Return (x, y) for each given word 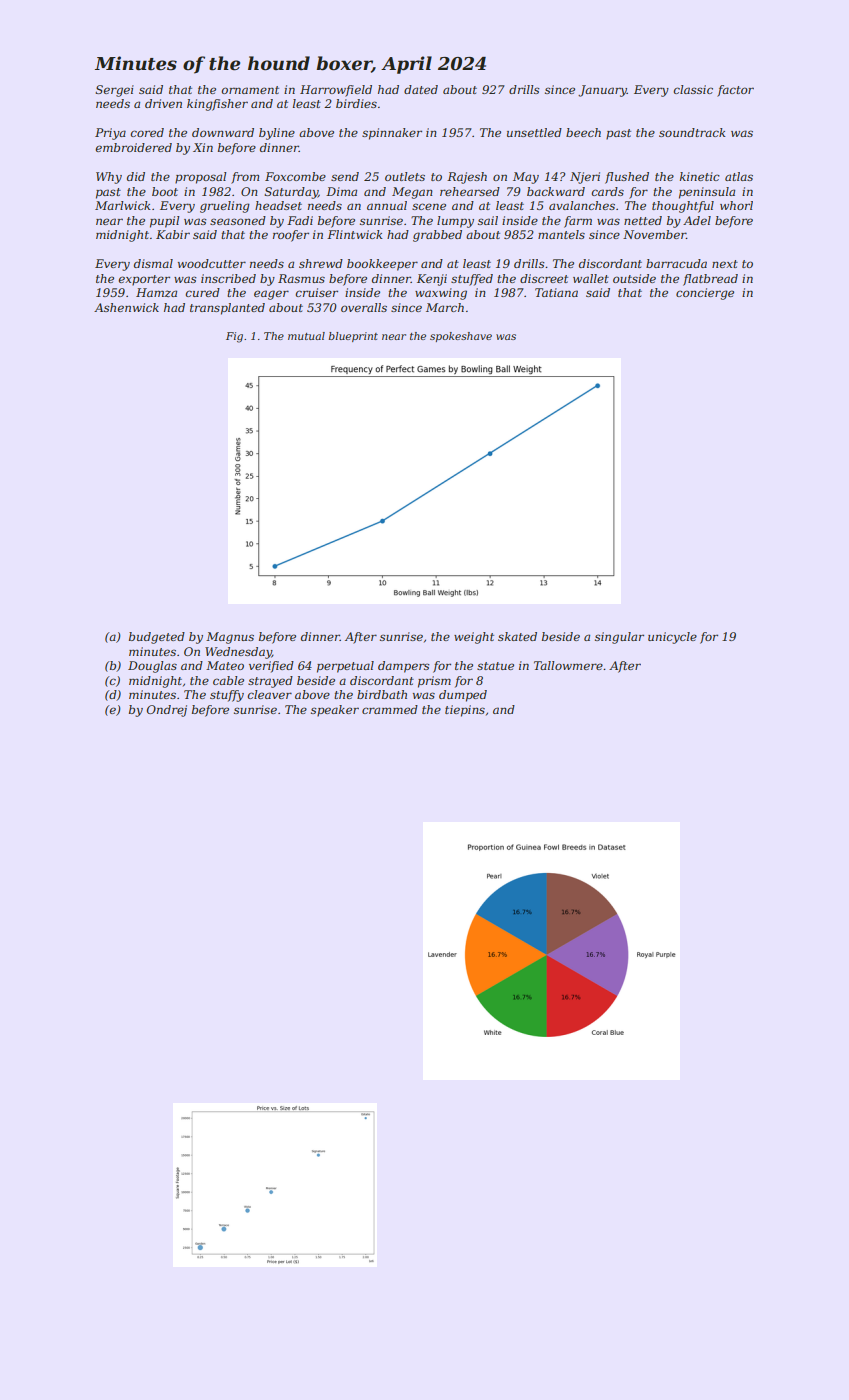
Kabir (173, 234)
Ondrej (167, 711)
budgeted (157, 638)
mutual (306, 336)
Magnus (230, 638)
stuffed (472, 280)
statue (495, 666)
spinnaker (392, 134)
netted (643, 220)
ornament (250, 90)
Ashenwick (126, 307)
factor (735, 91)
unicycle (672, 638)
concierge (705, 294)
